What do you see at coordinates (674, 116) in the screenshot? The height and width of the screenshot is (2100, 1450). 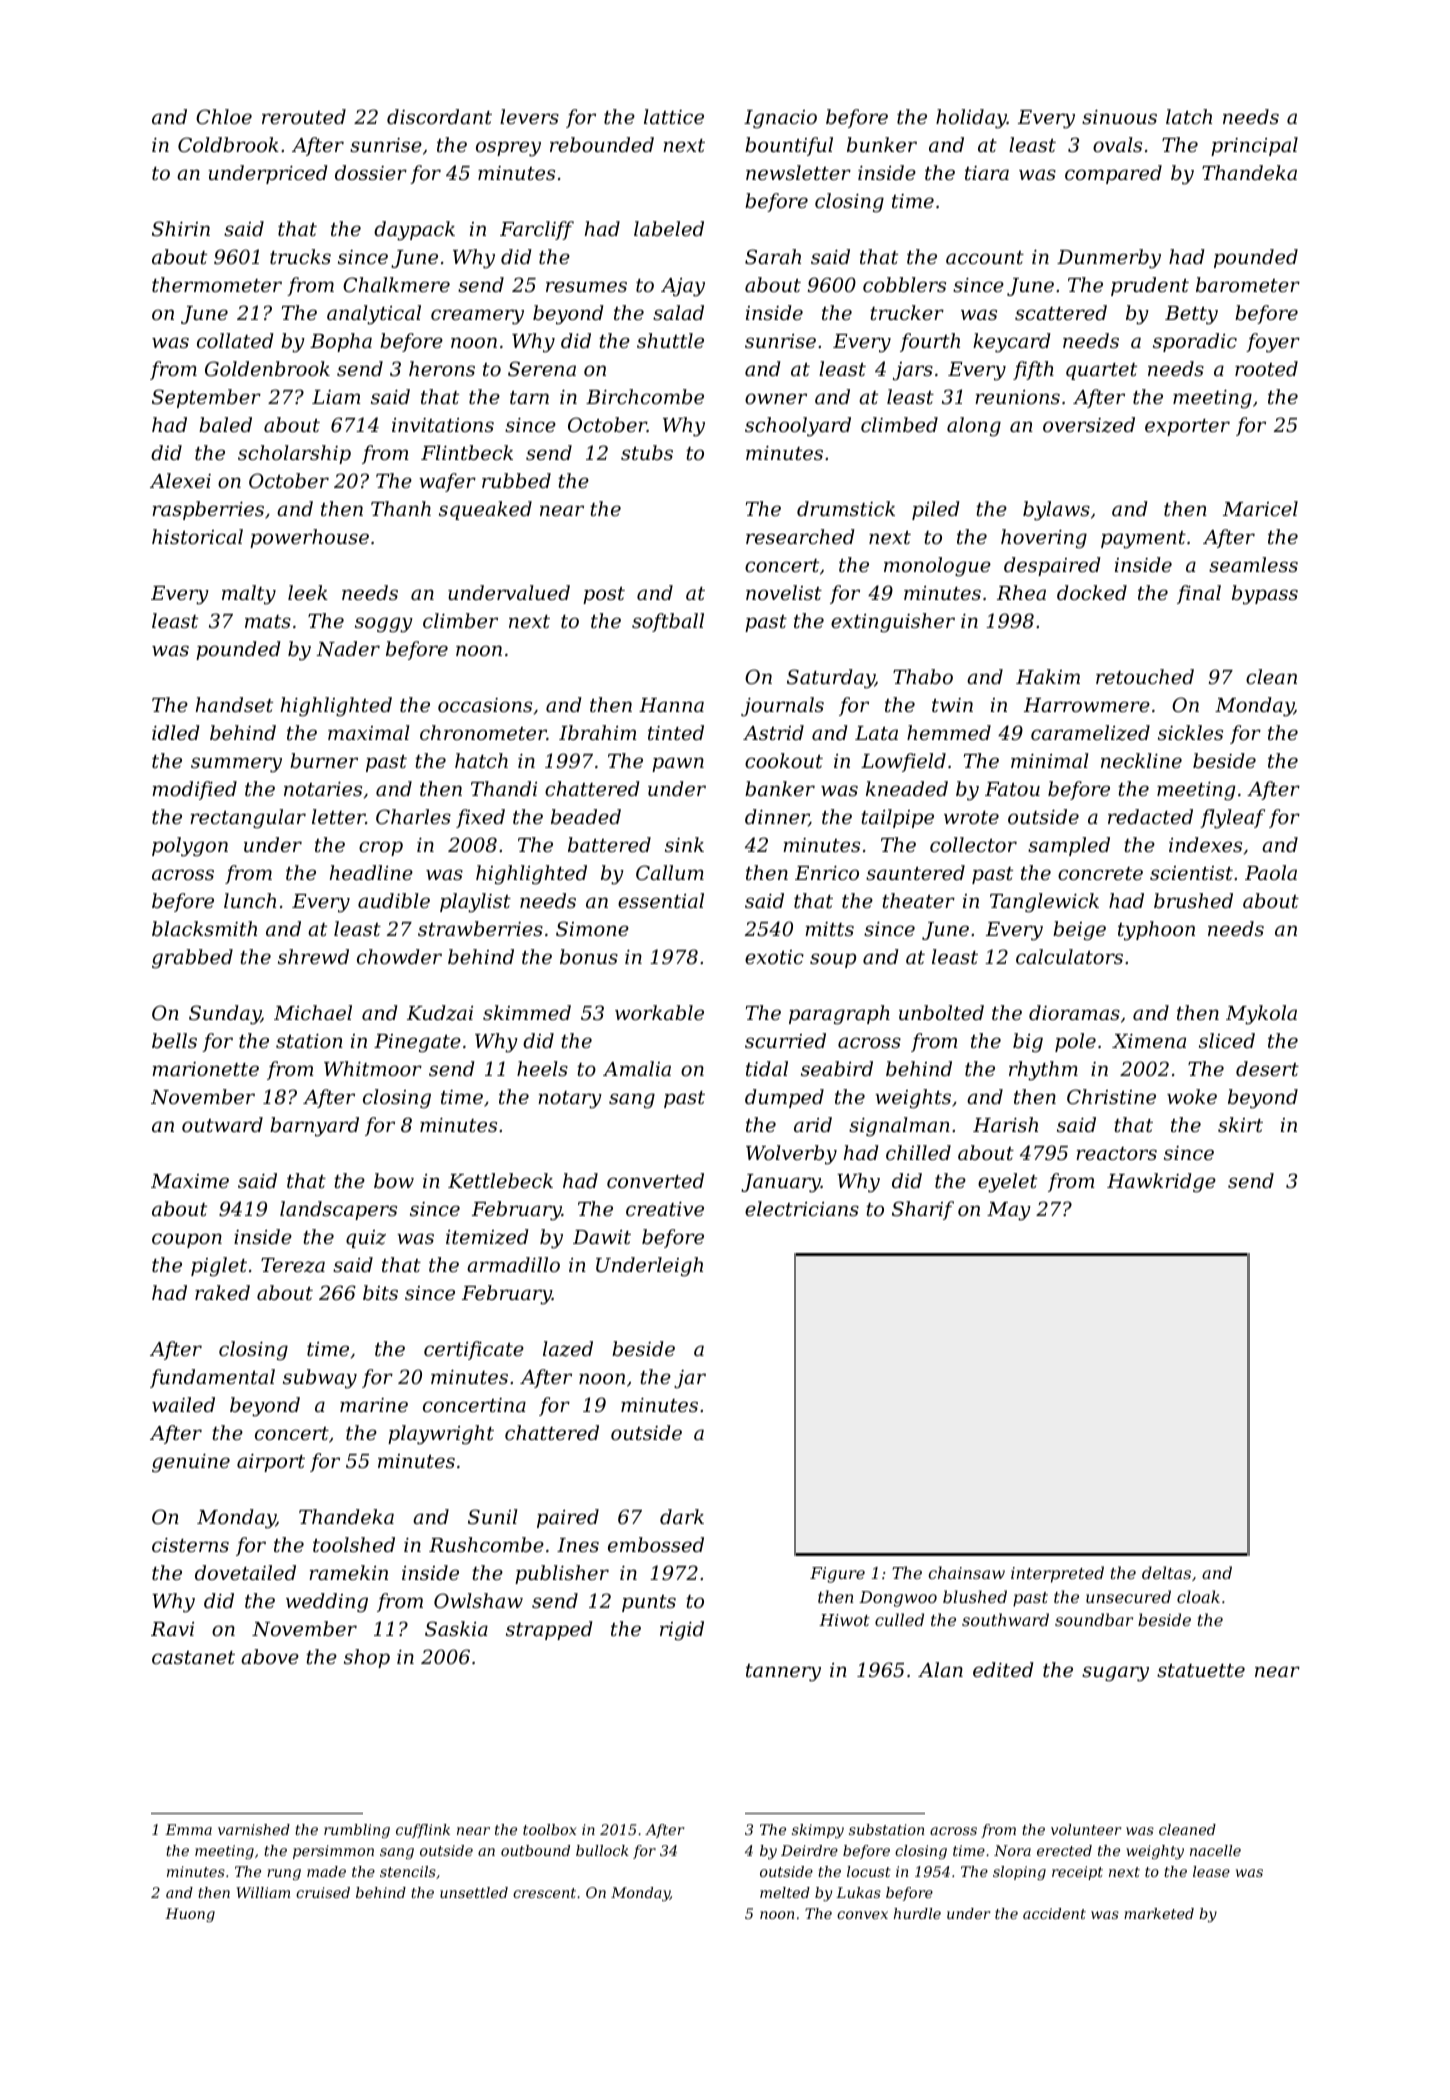 I see `lattice` at bounding box center [674, 116].
